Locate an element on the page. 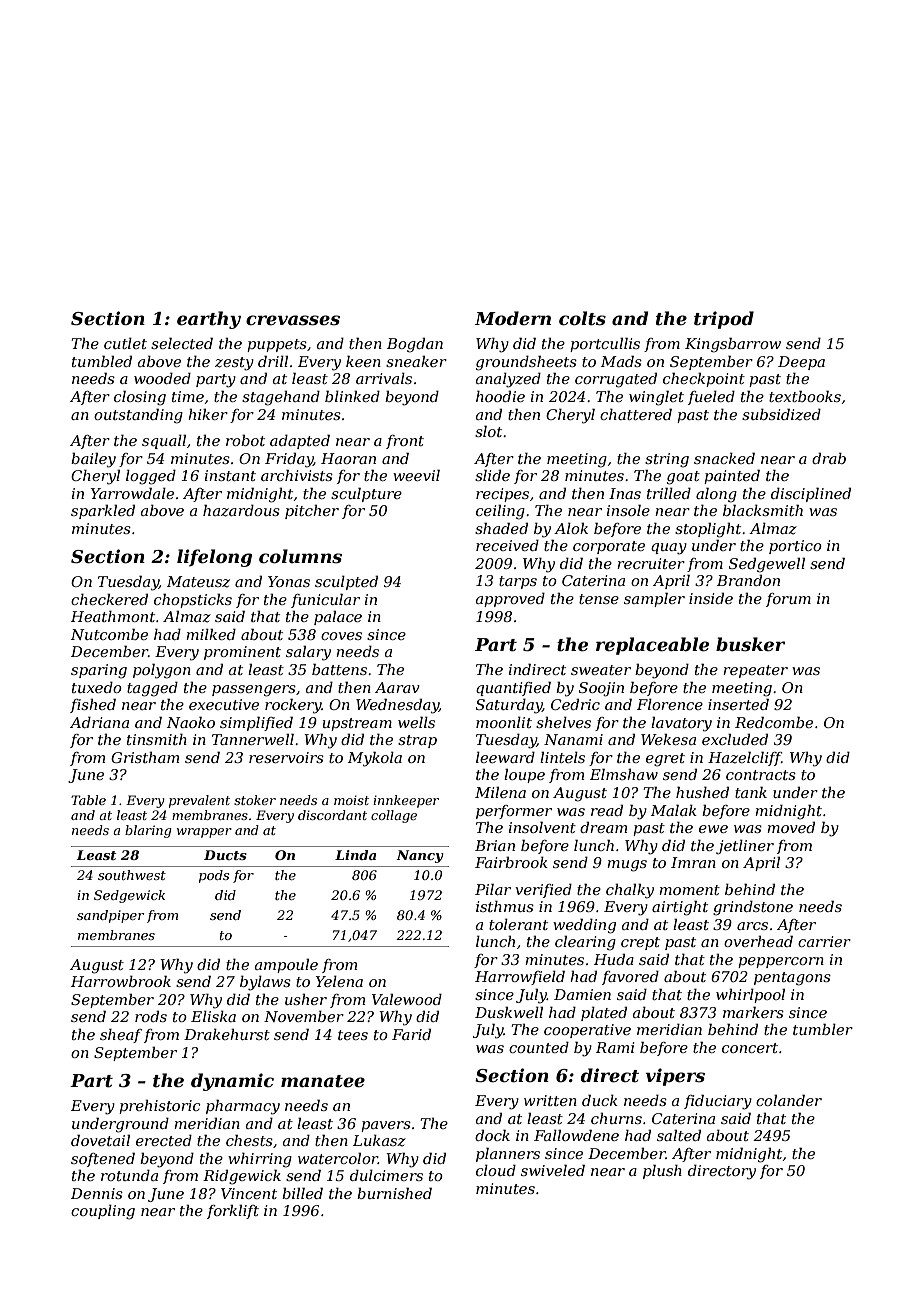 This page has width=924, height=1308. recruiter is located at coordinates (651, 563).
